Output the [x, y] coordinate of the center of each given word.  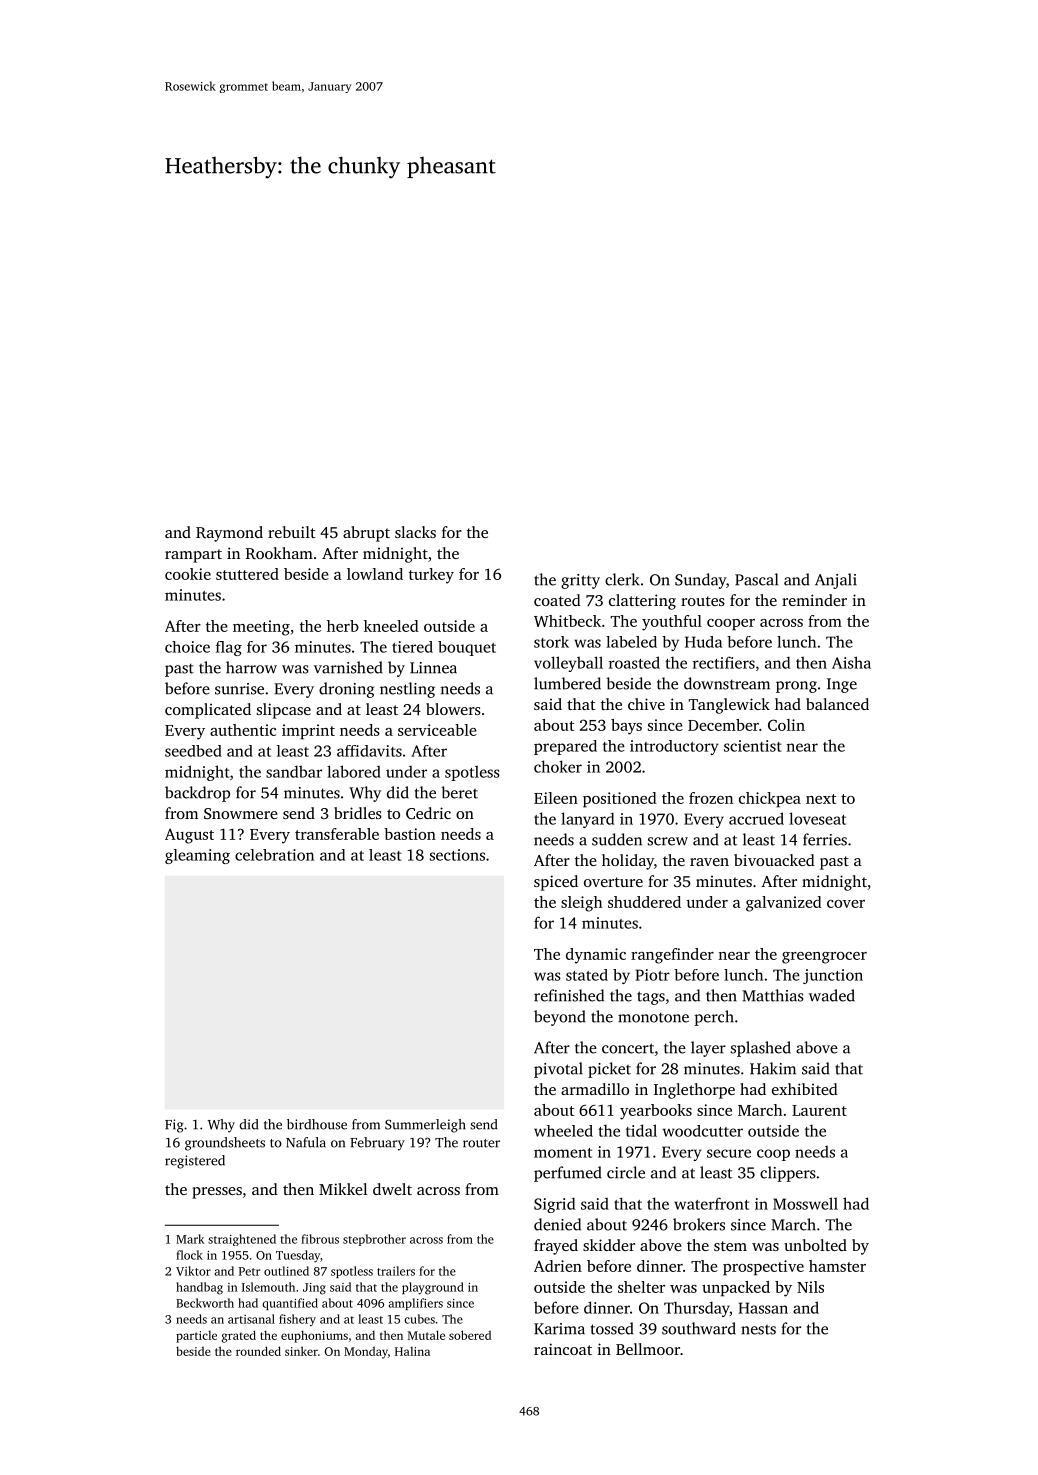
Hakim [773, 1068]
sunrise [239, 689]
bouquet [467, 648]
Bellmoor [648, 1349]
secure [729, 1153]
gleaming [197, 856]
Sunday [700, 581]
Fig [174, 1126]
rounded [258, 1351]
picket [609, 1070]
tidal [641, 1130]
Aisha [851, 662]
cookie [188, 574]
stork [551, 642]
